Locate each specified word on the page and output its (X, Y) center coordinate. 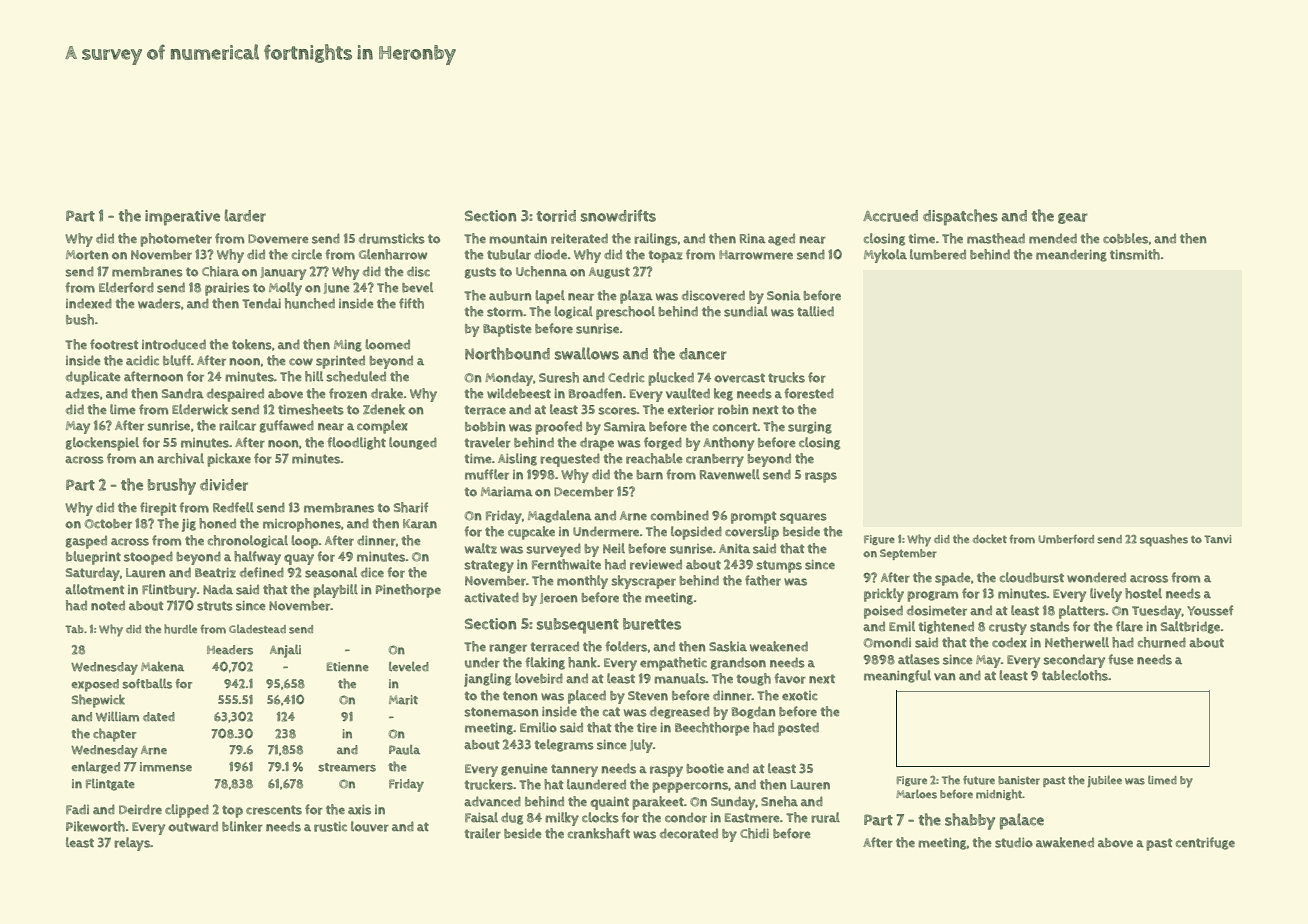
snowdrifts (618, 216)
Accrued (890, 216)
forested (809, 393)
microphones (302, 525)
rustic (330, 827)
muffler (487, 474)
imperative (182, 218)
